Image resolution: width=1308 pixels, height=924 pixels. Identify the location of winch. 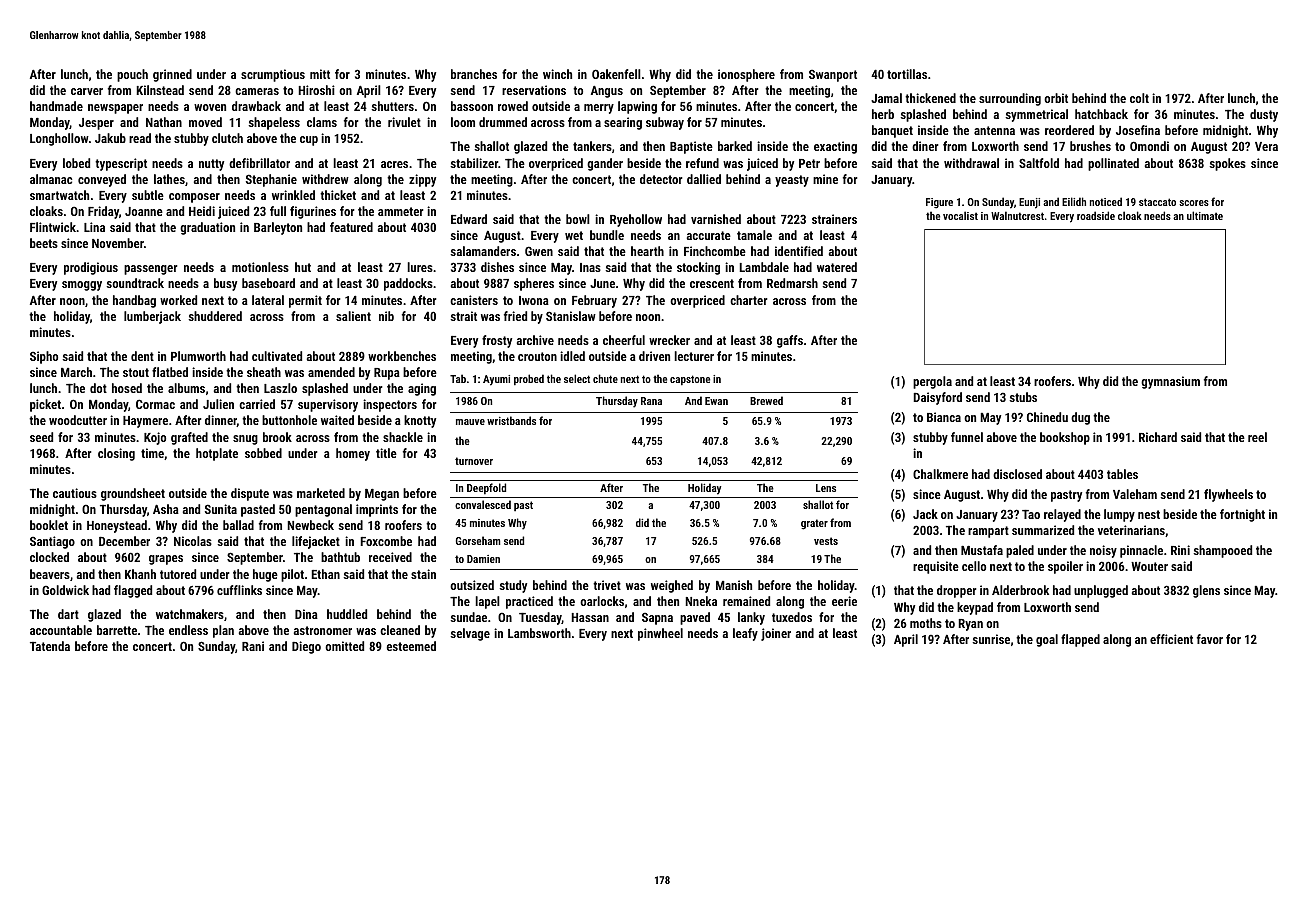
(557, 74).
